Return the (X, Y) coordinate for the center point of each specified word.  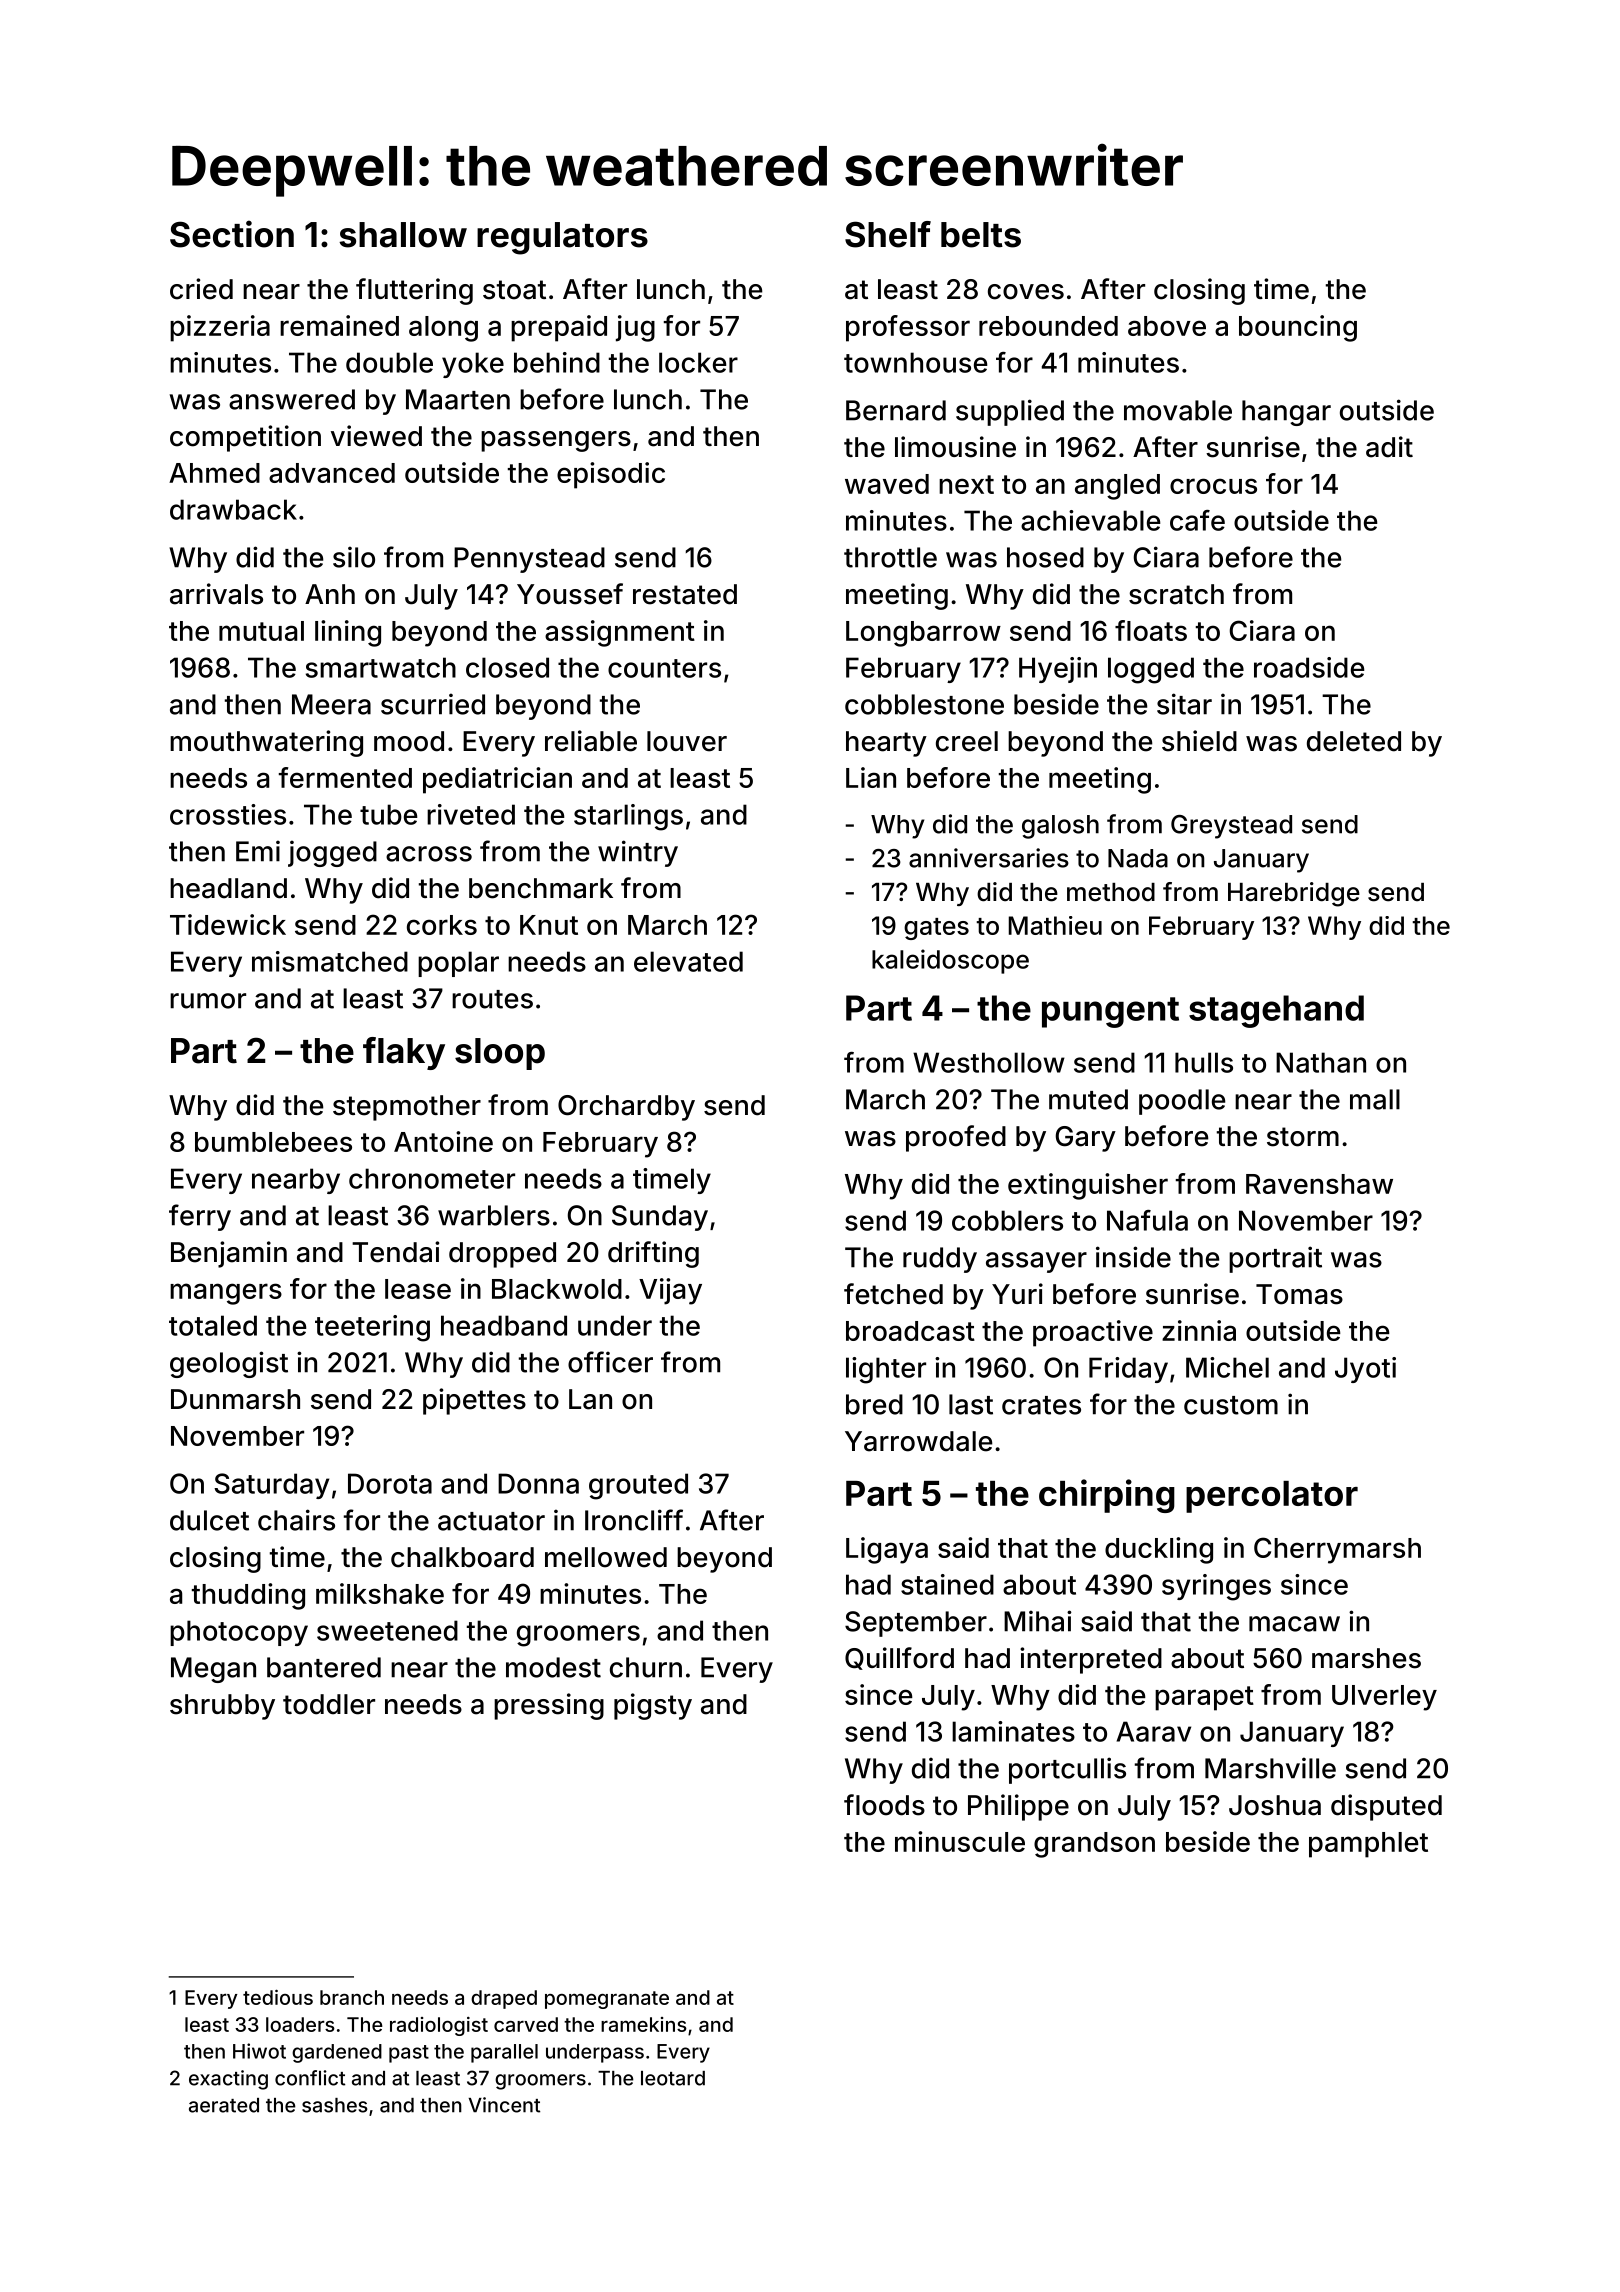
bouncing (1298, 328)
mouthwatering (266, 743)
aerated (224, 2105)
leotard (673, 2078)
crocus (1213, 486)
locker (698, 362)
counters (664, 668)
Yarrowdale (918, 1441)
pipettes (474, 1401)
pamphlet (1368, 1845)
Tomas (1299, 1294)
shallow (403, 235)
